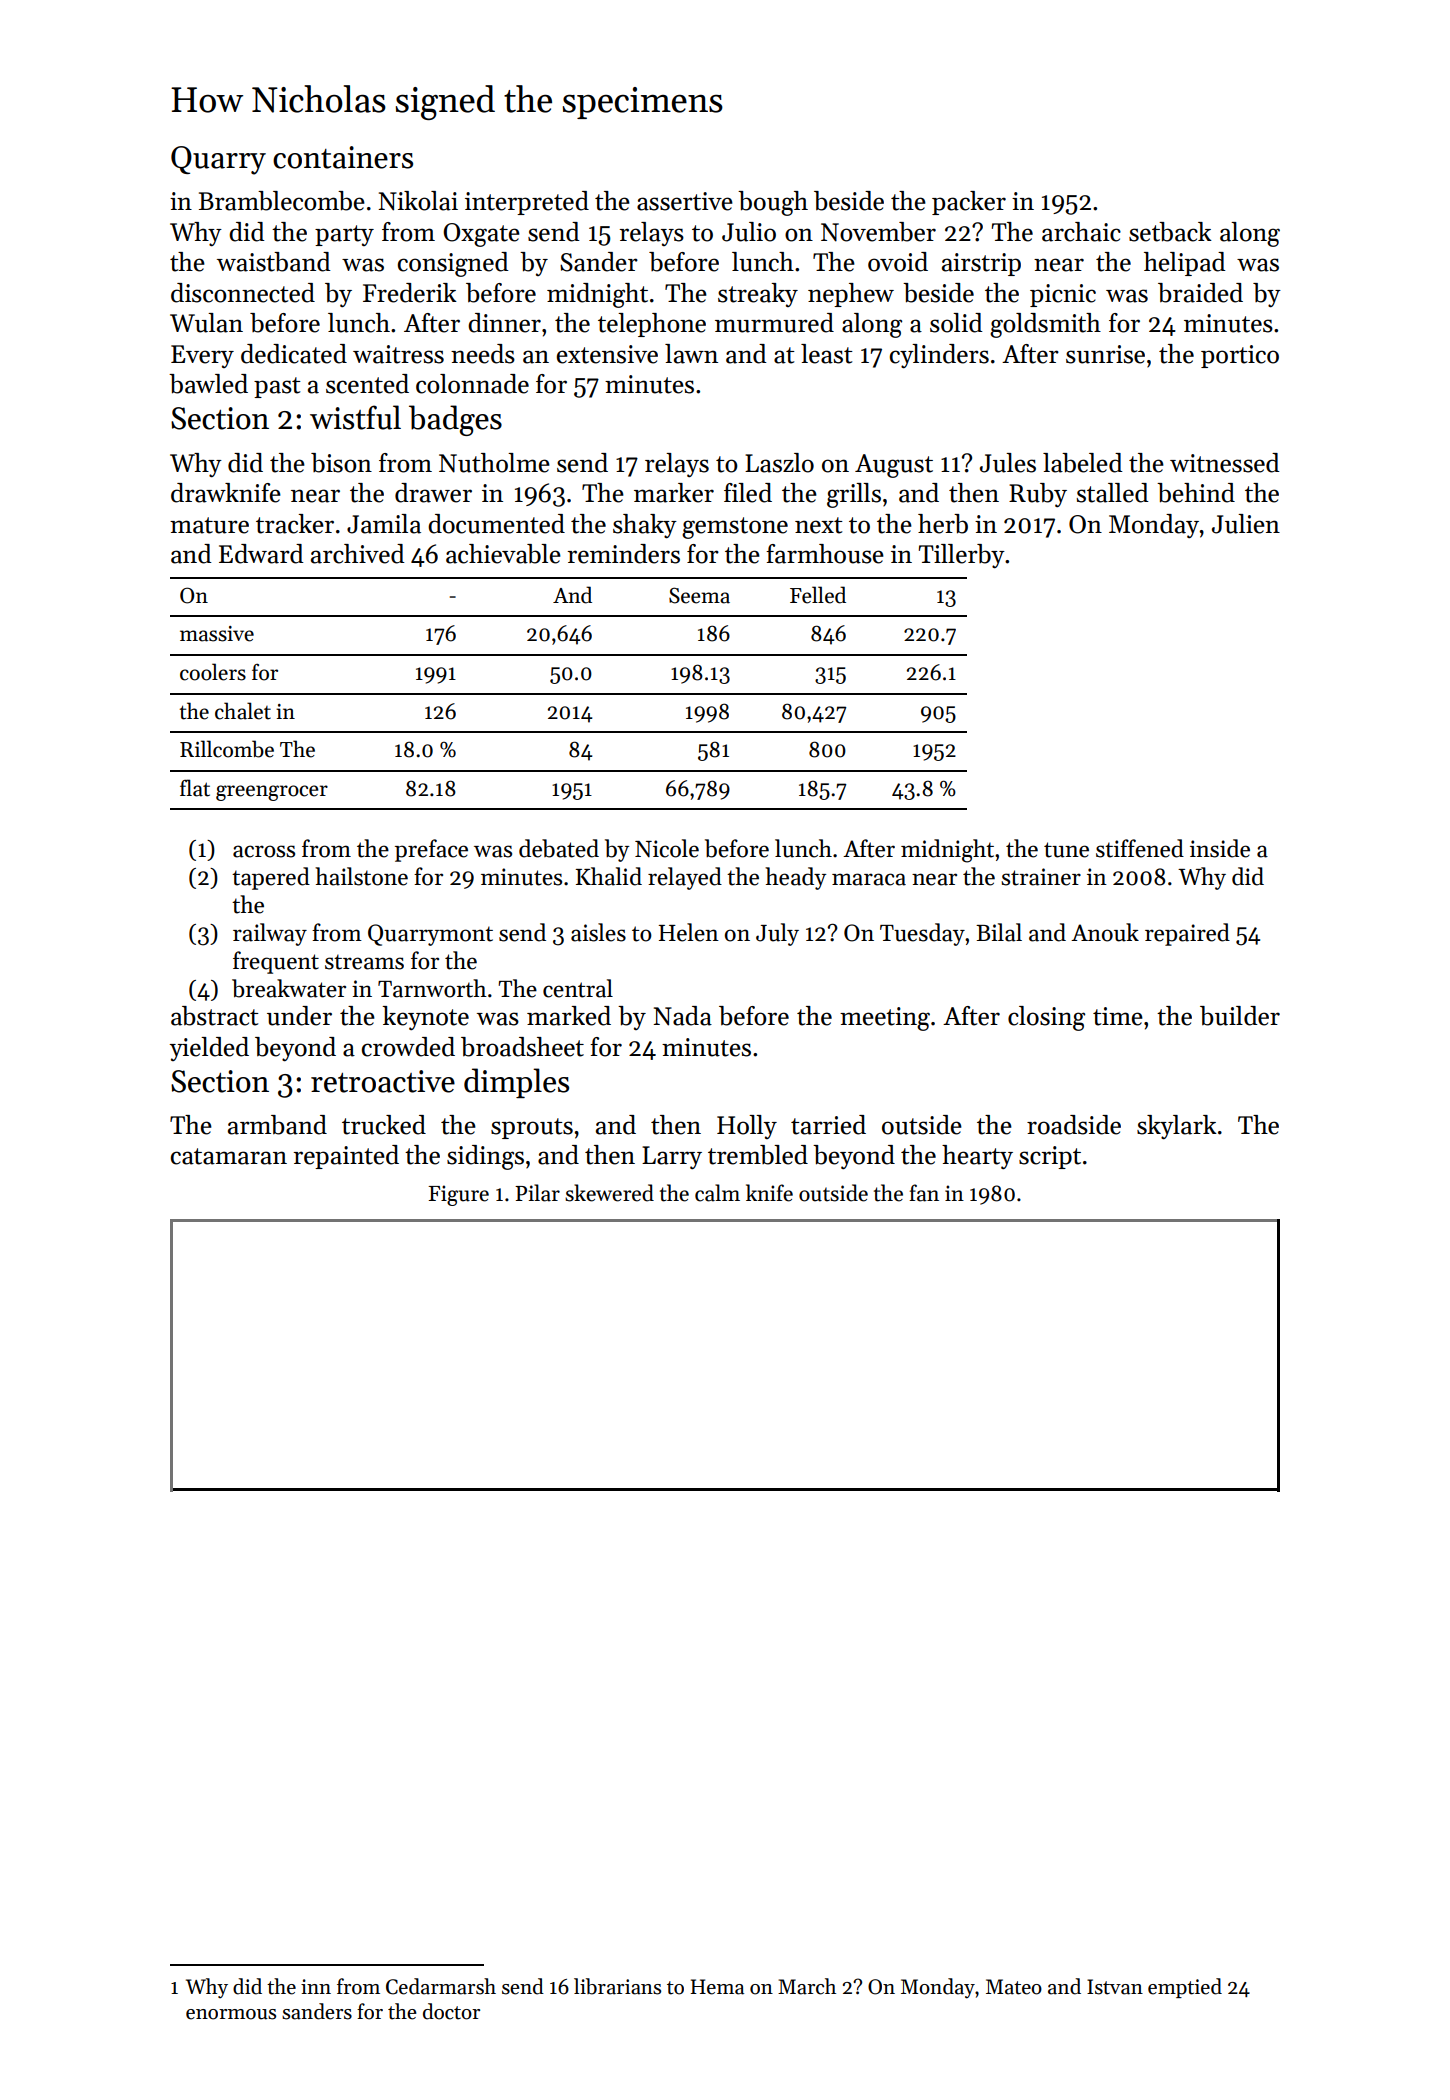  What do you see at coordinates (1177, 1127) in the screenshot?
I see `skylark` at bounding box center [1177, 1127].
